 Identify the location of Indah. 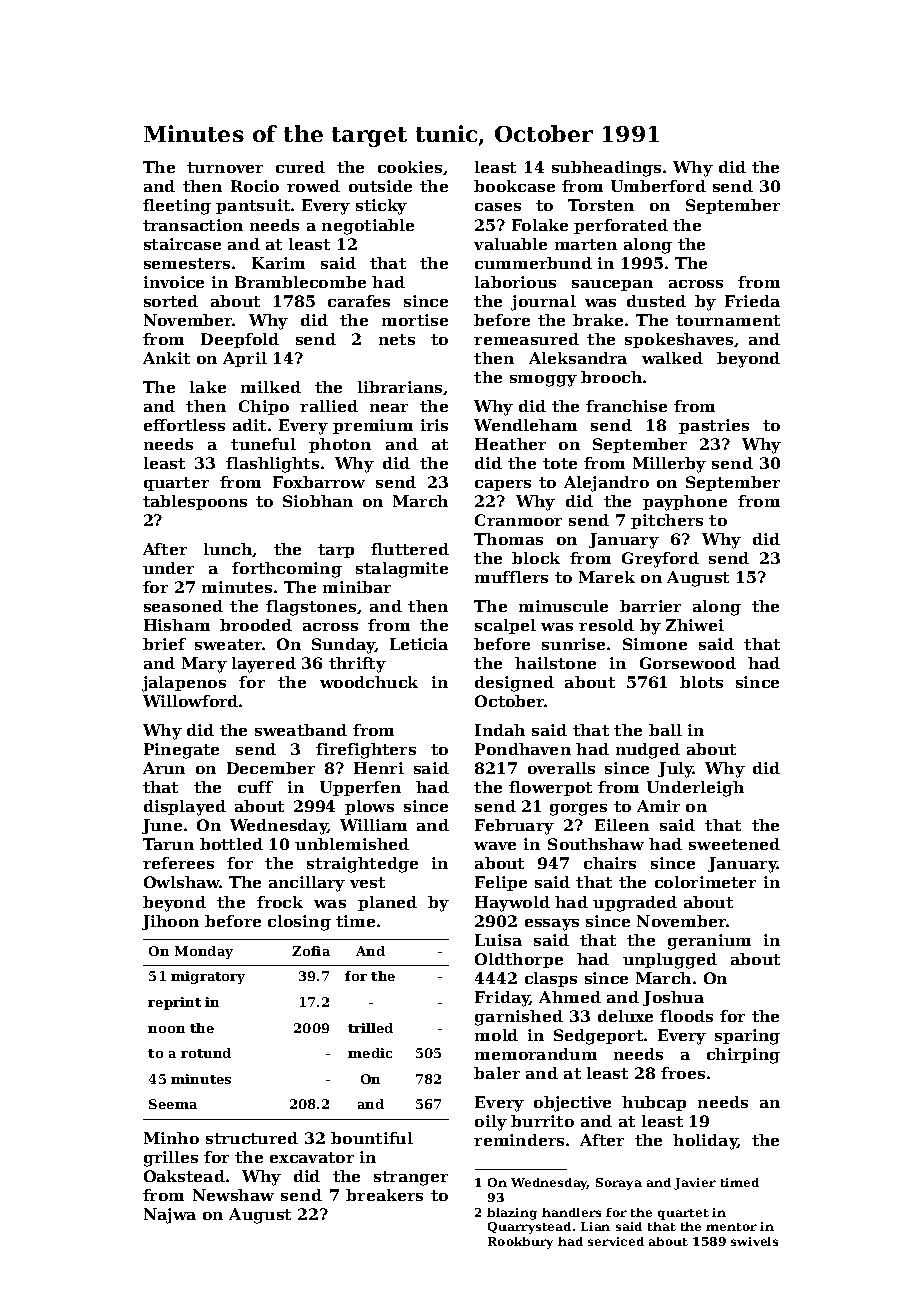
(500, 730).
